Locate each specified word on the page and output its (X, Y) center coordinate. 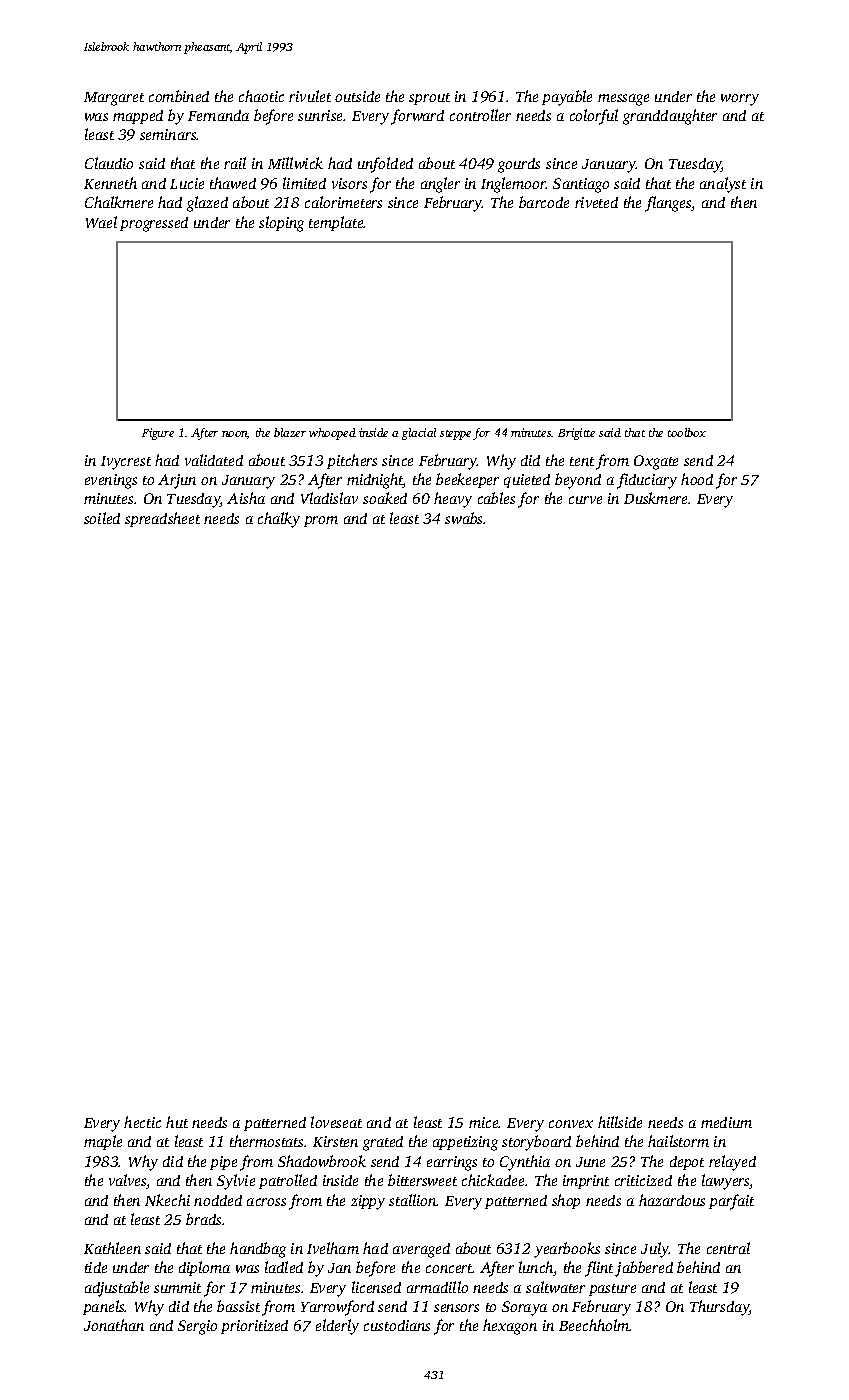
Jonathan (114, 1325)
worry (740, 100)
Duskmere (655, 498)
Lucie (187, 183)
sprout (429, 99)
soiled (102, 518)
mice (484, 1122)
